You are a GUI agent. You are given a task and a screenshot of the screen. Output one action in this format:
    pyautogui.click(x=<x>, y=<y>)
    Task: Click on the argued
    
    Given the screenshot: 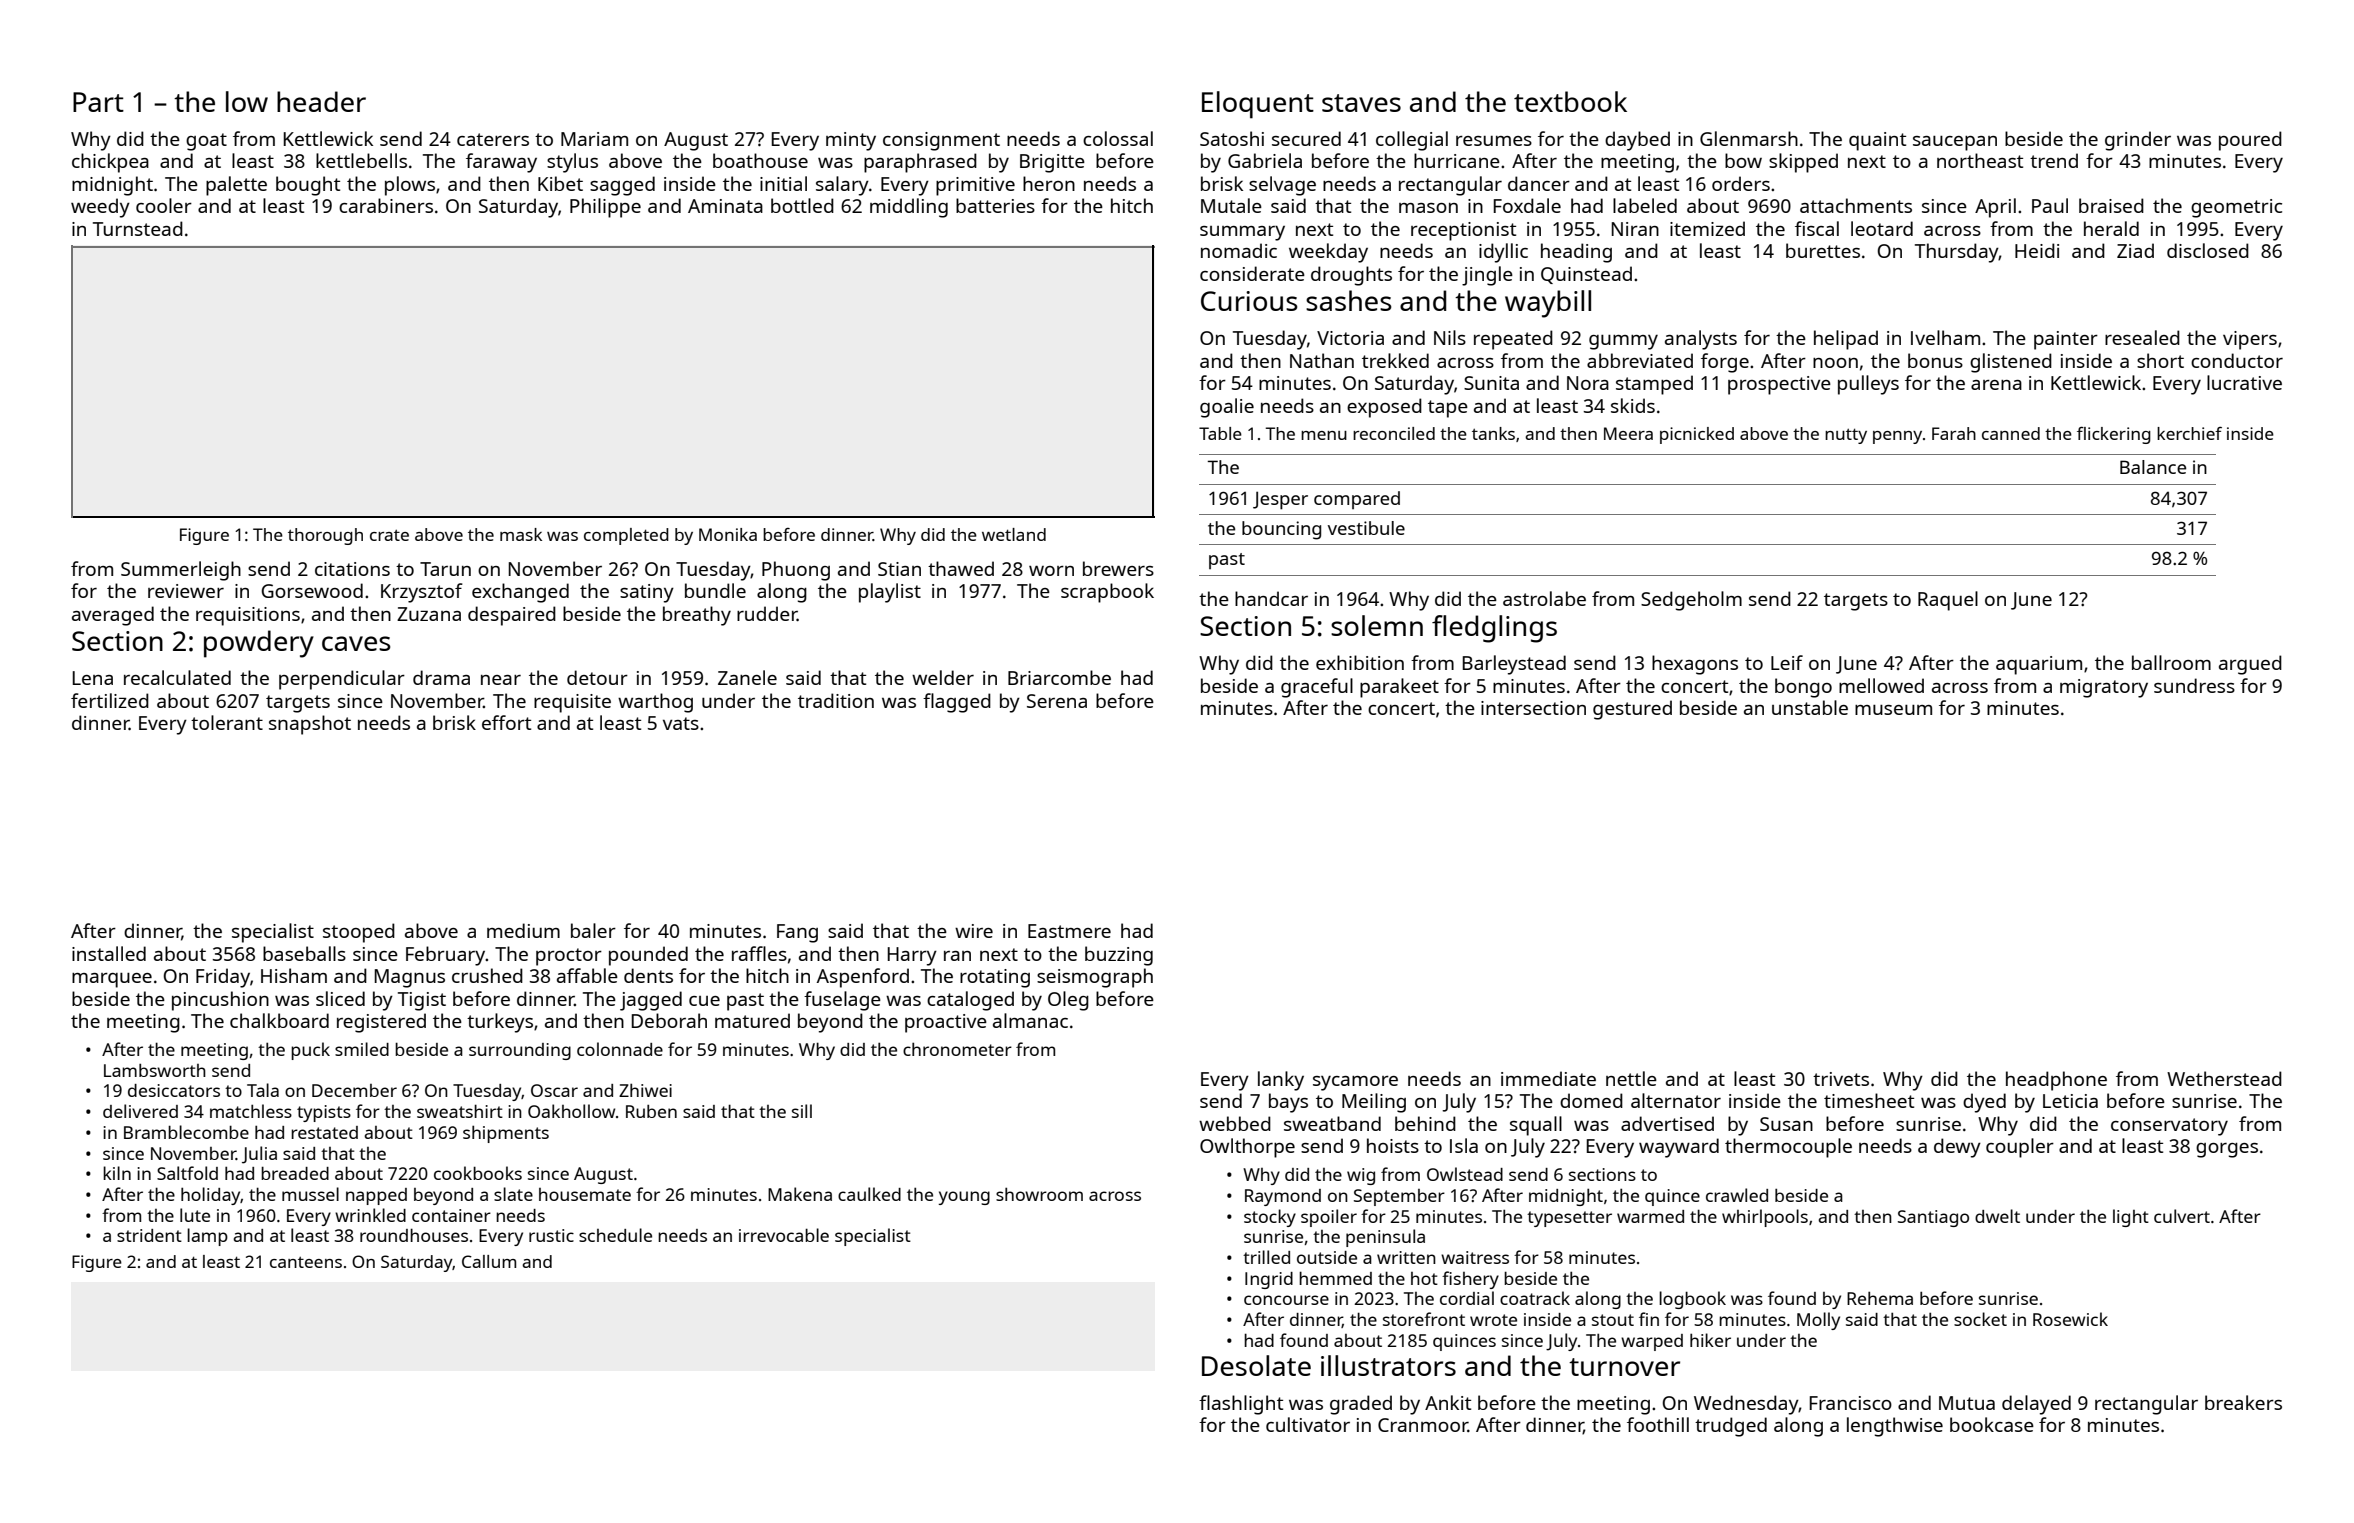 What is the action you would take?
    pyautogui.click(x=2250, y=665)
